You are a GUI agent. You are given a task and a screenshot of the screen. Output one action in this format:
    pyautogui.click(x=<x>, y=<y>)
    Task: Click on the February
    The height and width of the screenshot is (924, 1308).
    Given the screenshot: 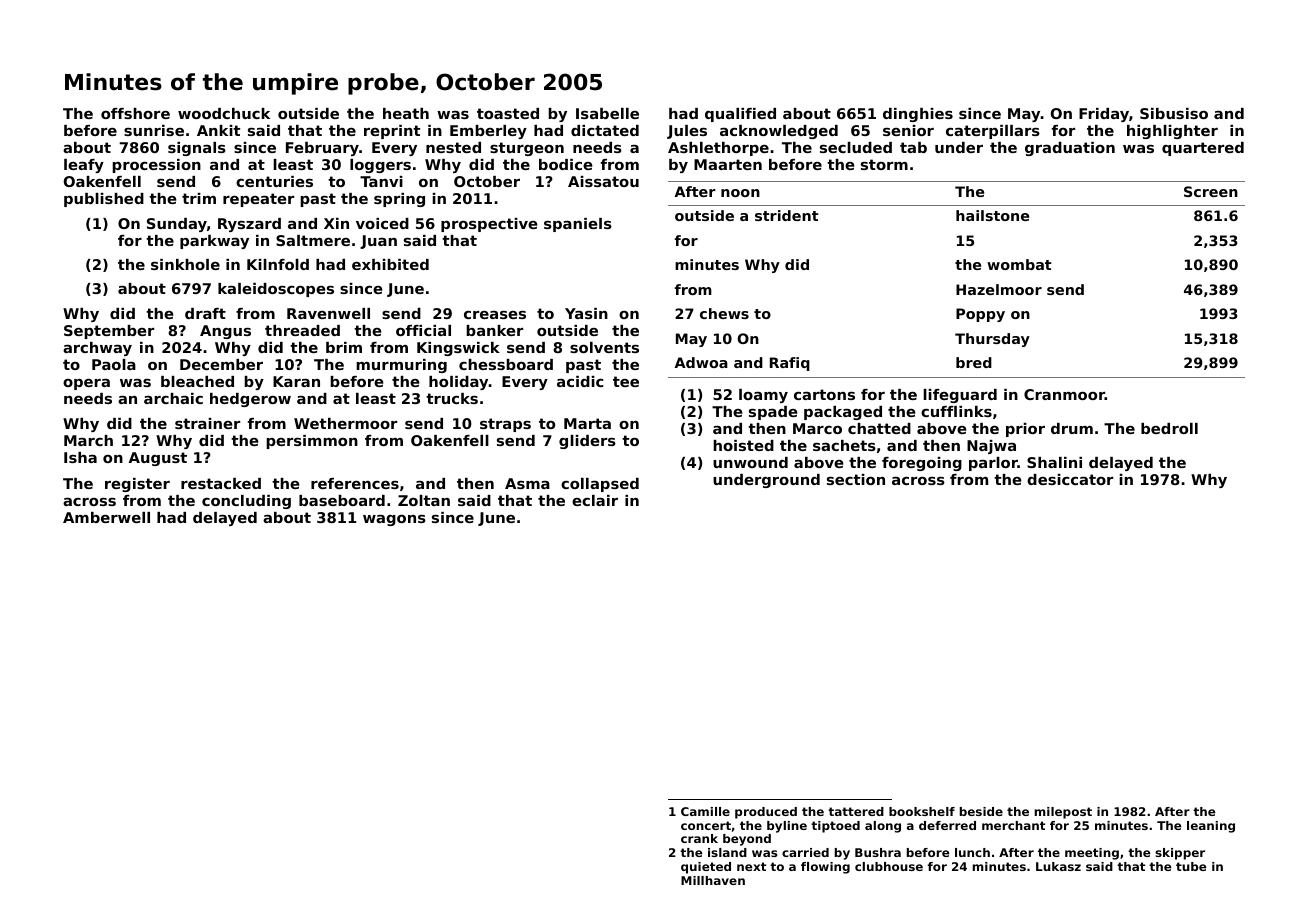 What is the action you would take?
    pyautogui.click(x=322, y=149)
